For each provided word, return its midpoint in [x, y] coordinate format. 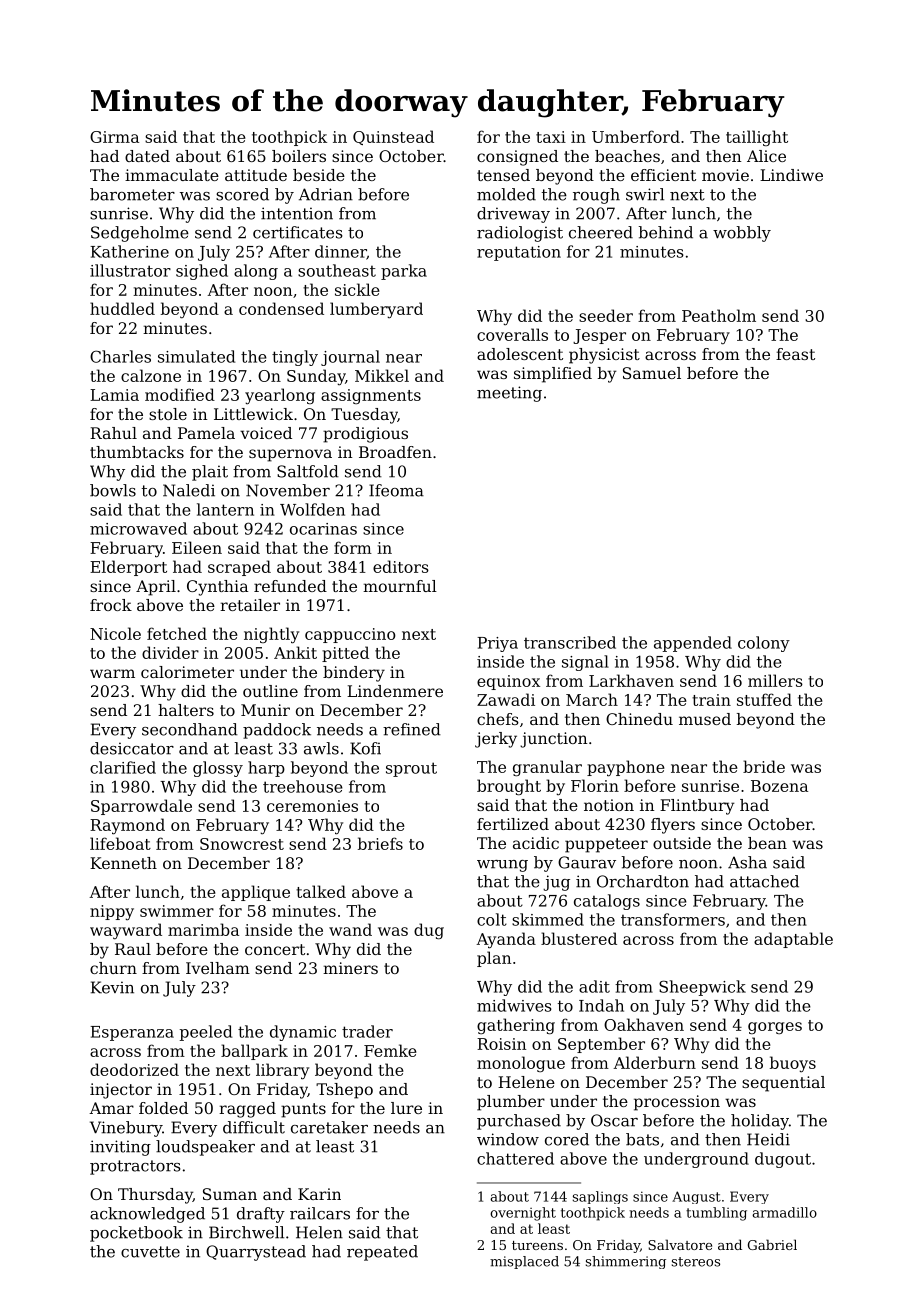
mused [705, 719]
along [256, 272]
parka [404, 272]
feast [795, 354]
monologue [521, 1064]
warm [112, 673]
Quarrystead [256, 1253]
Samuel [652, 373]
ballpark [254, 1052]
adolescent [520, 354]
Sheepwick [702, 988]
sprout [411, 769]
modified [180, 394]
